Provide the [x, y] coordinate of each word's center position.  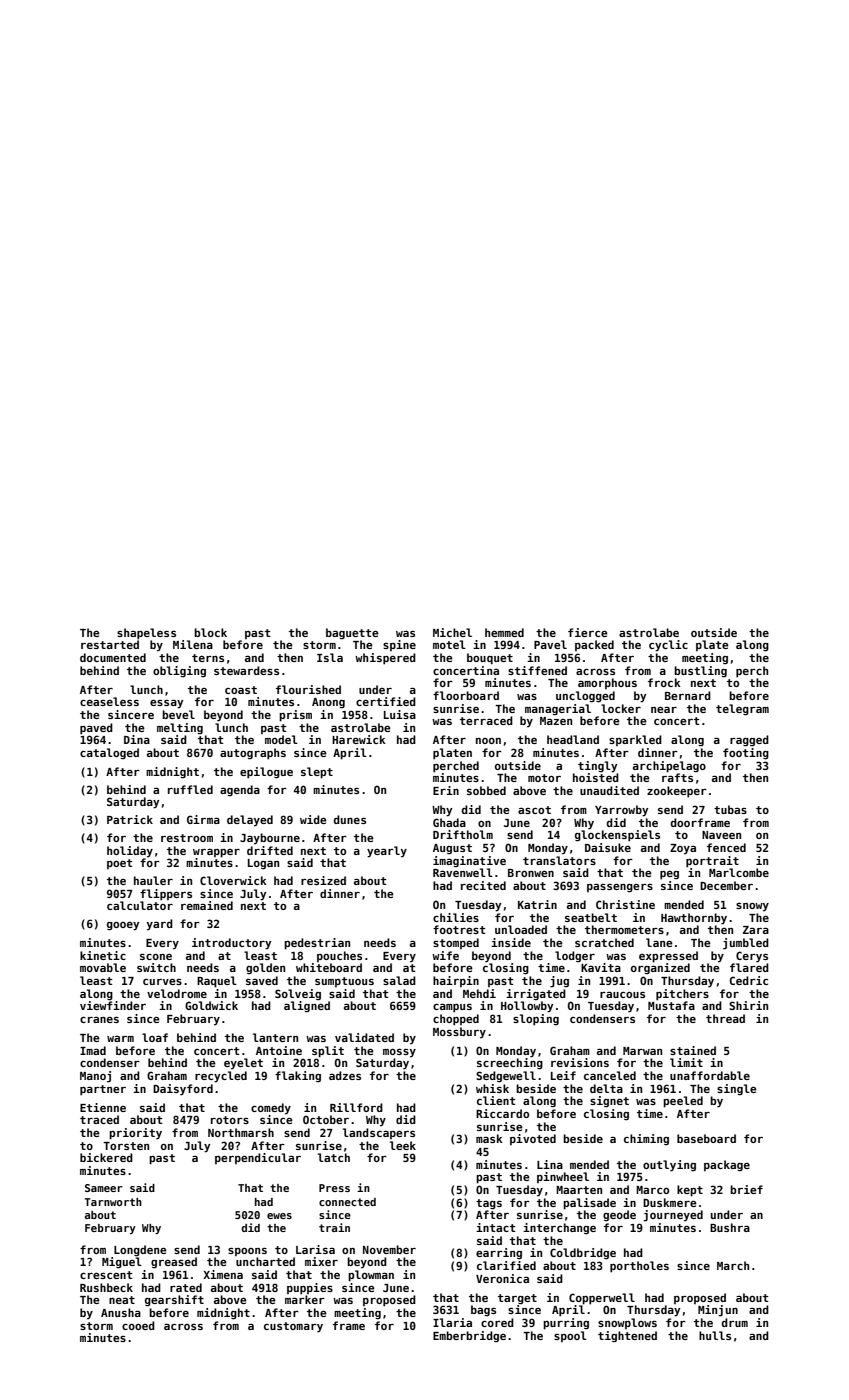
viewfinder [113, 1005]
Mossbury [459, 1032]
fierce [588, 632]
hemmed [504, 632]
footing [746, 754]
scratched [604, 942]
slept [317, 773]
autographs [253, 754]
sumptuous [344, 982]
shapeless [146, 634]
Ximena [223, 1274]
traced [99, 1119]
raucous [622, 994]
